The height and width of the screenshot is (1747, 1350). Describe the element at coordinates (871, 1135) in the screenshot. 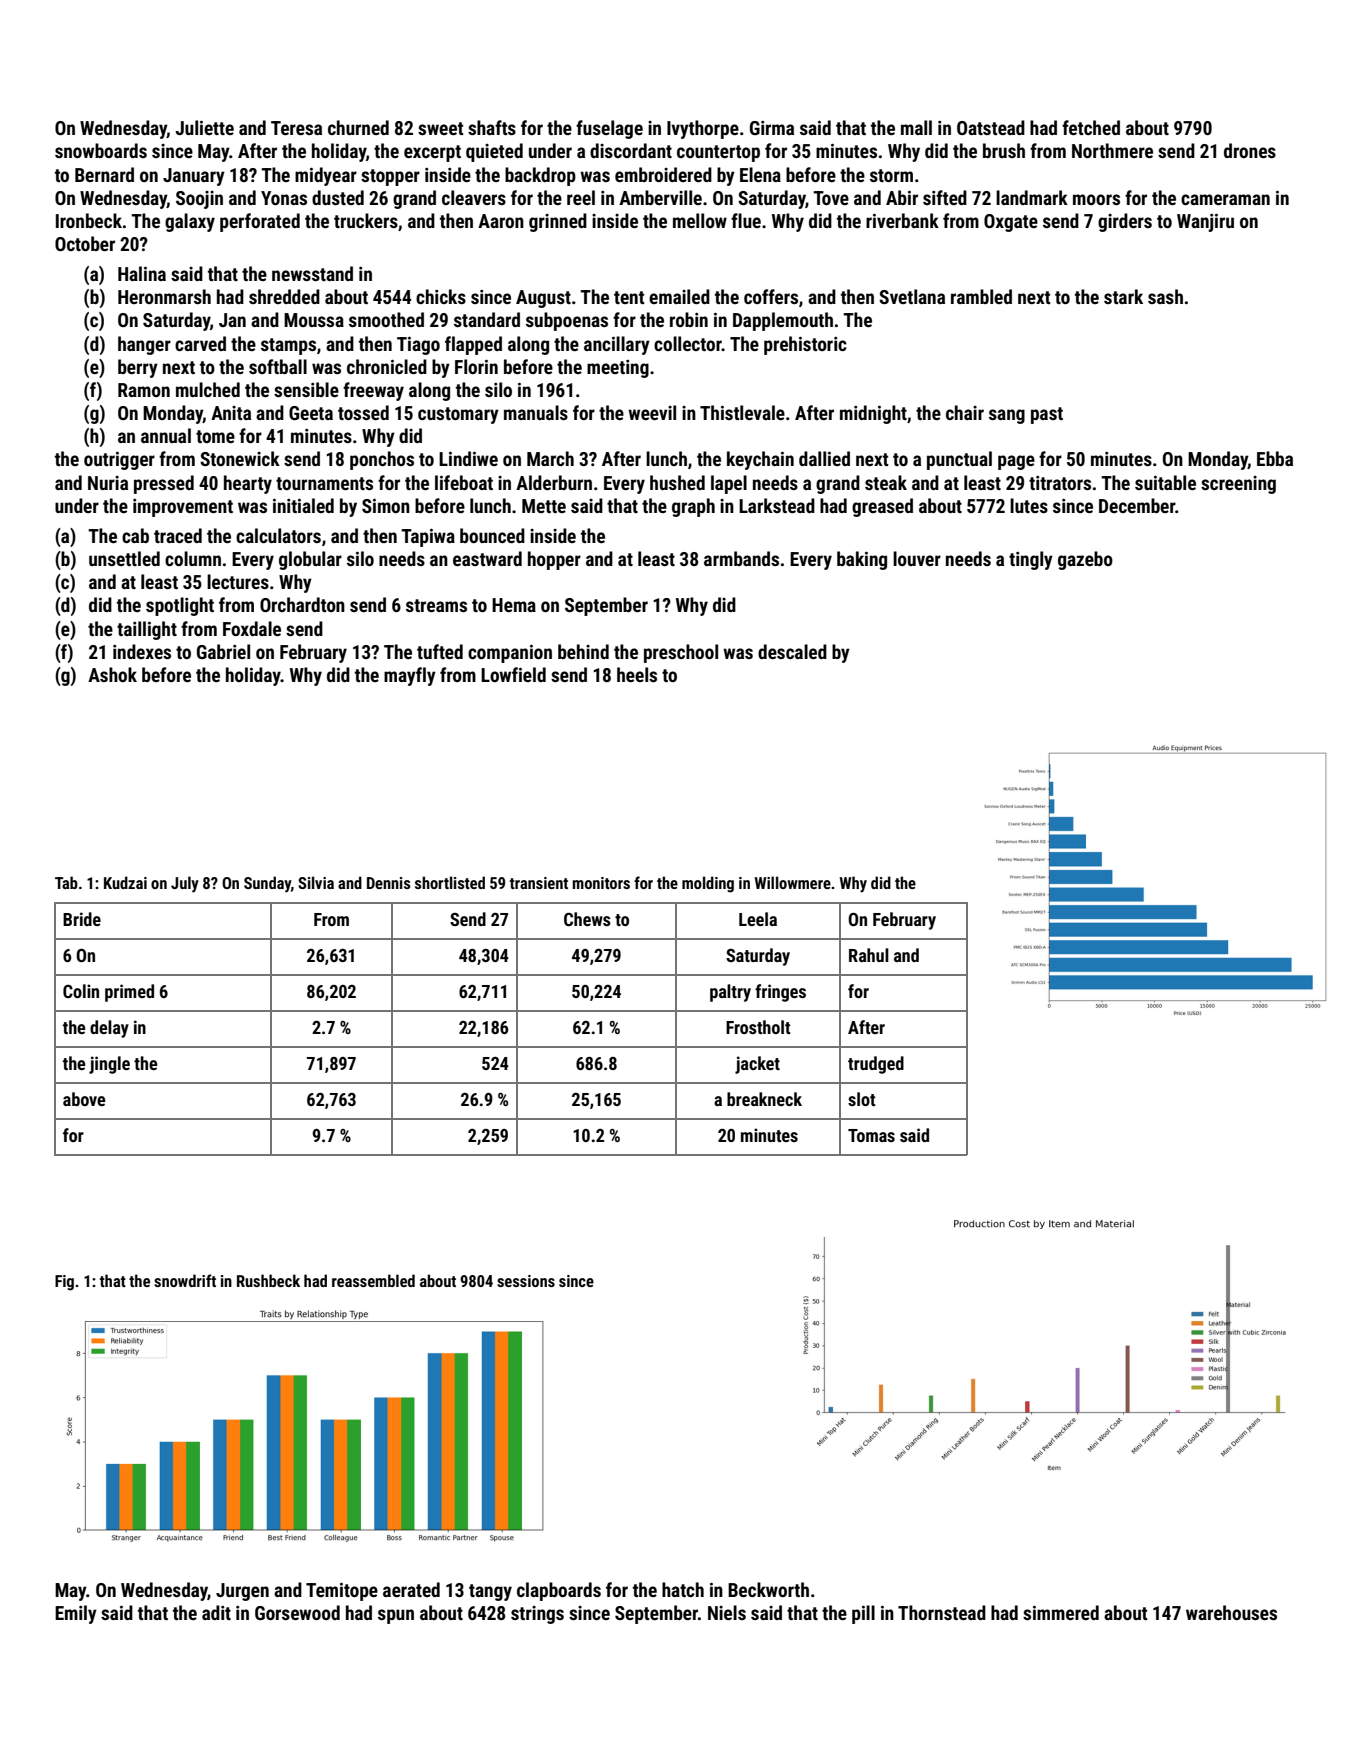

I see `Tomas` at that location.
